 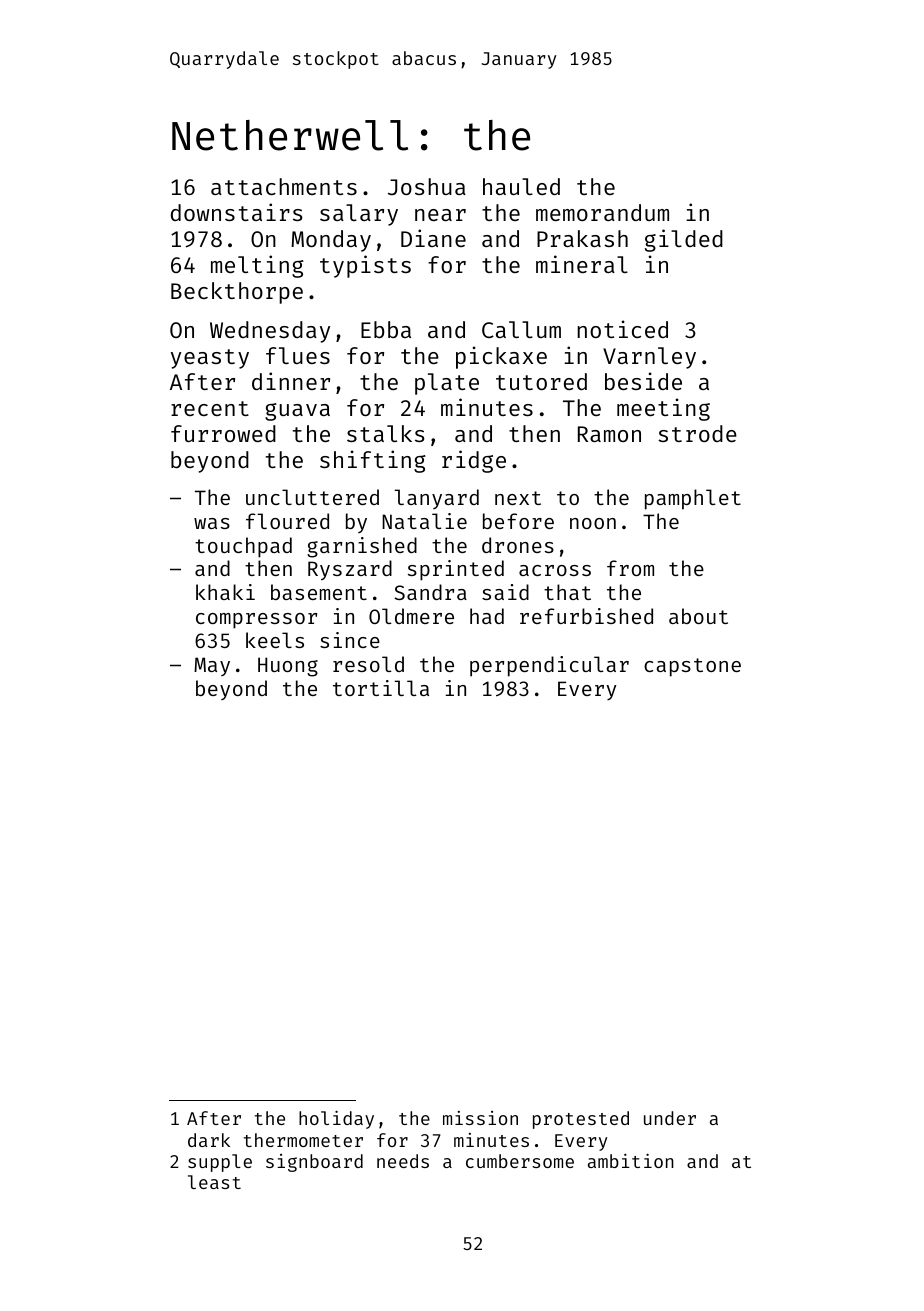 What do you see at coordinates (549, 666) in the document?
I see `perpendicular` at bounding box center [549, 666].
